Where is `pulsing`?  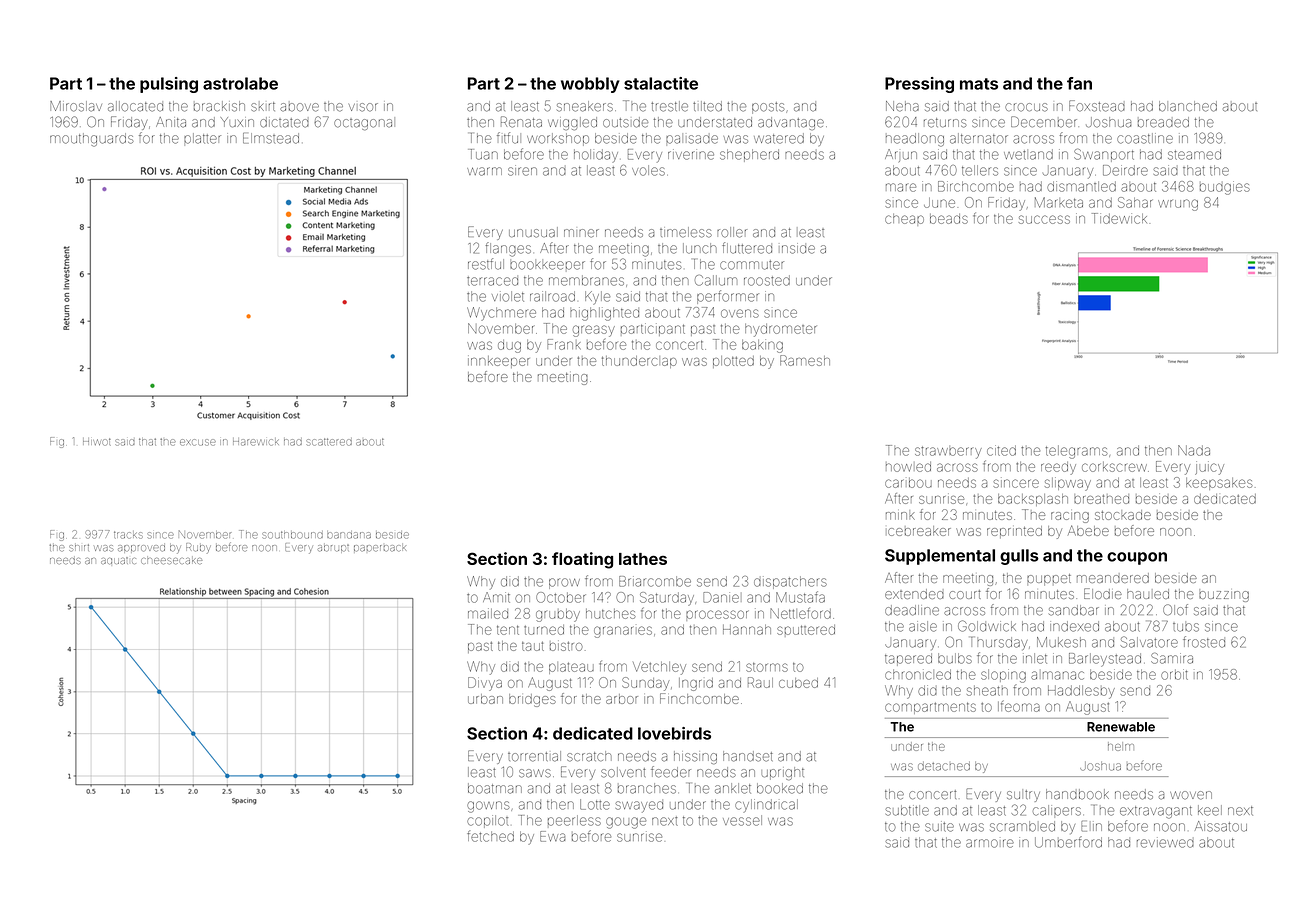 pulsing is located at coordinates (169, 85).
